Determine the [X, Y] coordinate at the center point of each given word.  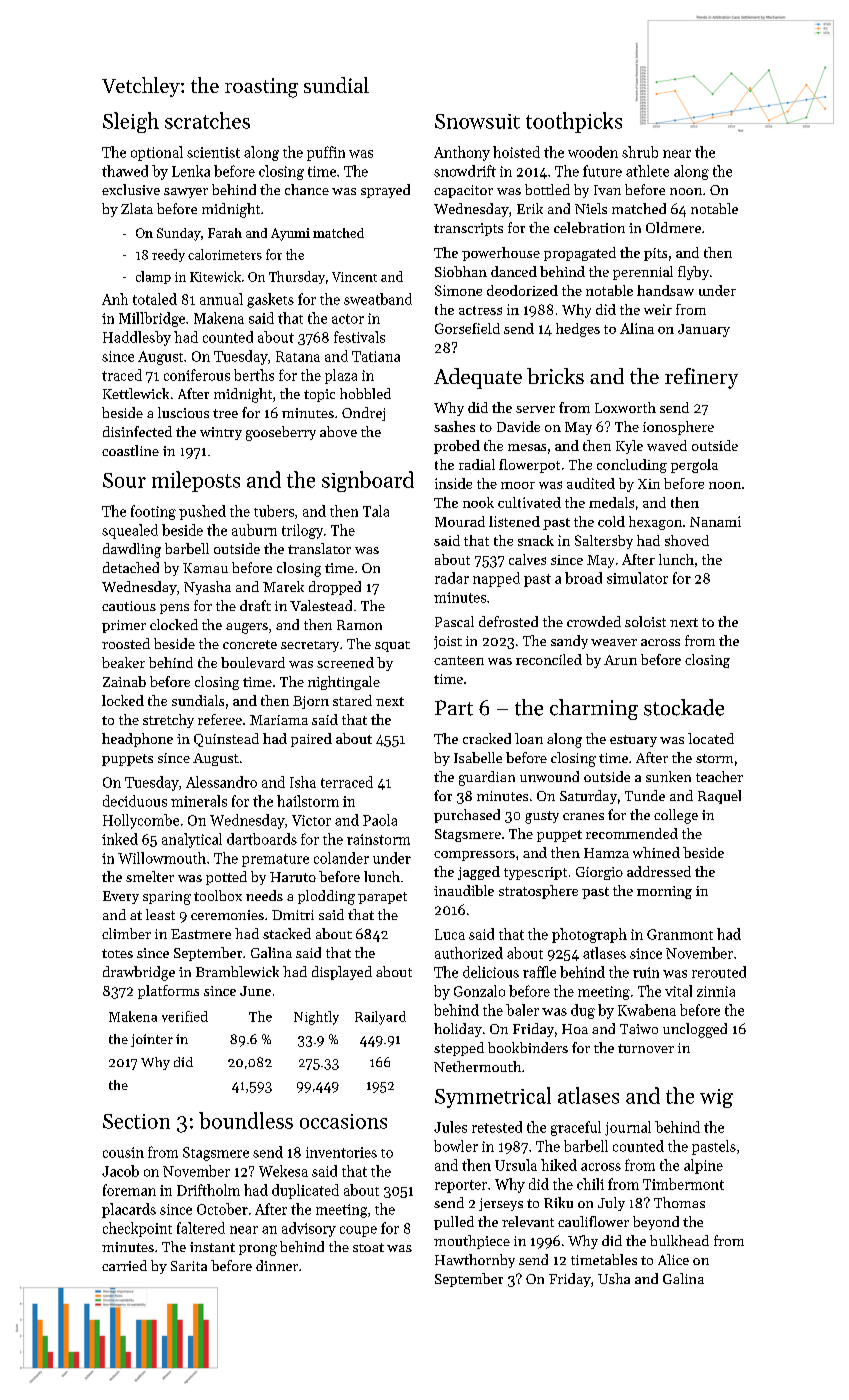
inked [120, 839]
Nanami [715, 521]
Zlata [137, 208]
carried [124, 1265]
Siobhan [461, 271]
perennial [643, 273]
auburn [254, 530]
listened [514, 521]
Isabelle [478, 757]
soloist [645, 621]
